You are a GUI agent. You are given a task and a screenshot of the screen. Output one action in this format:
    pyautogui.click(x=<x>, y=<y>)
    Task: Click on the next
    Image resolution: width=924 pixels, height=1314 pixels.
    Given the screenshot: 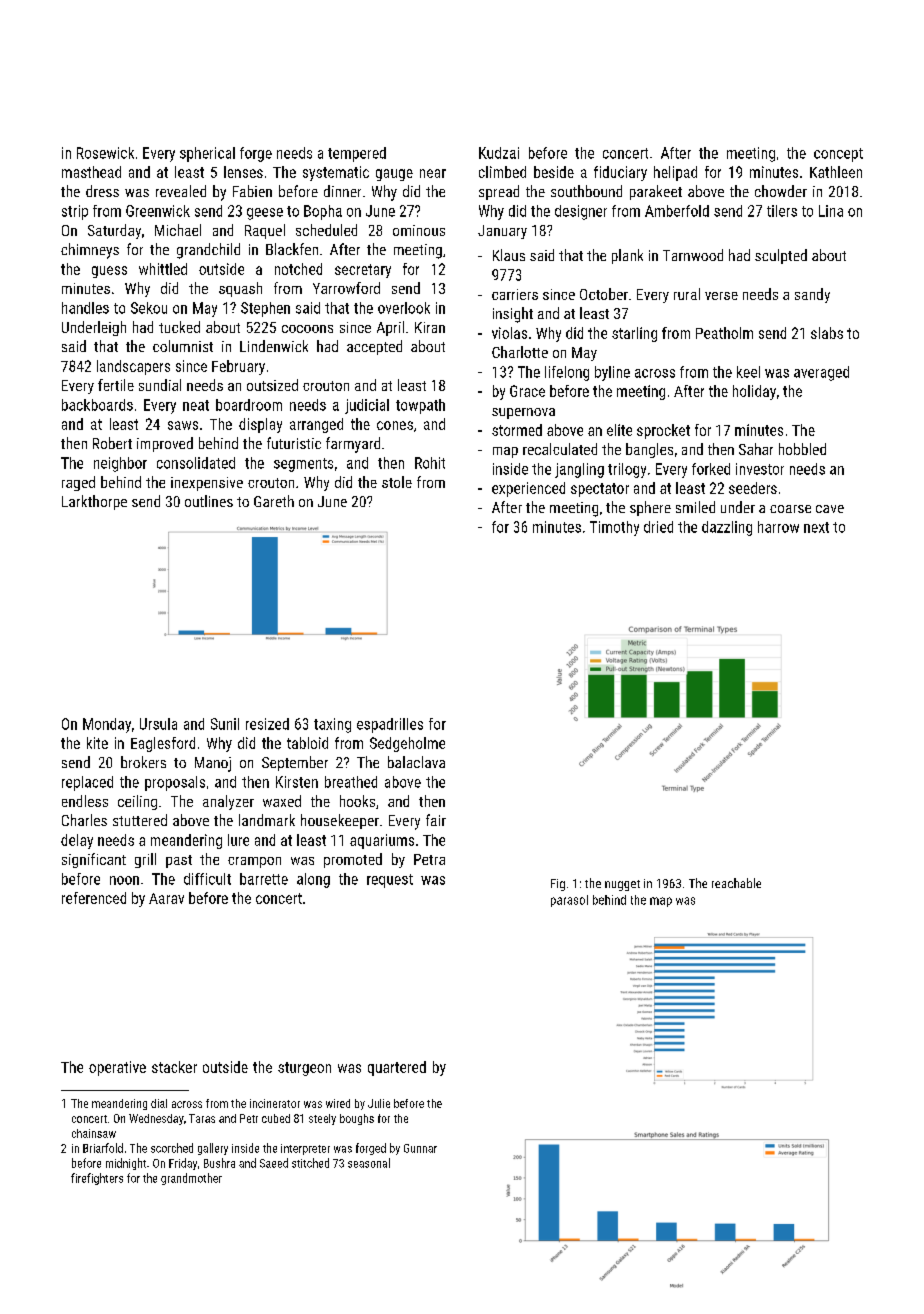 What is the action you would take?
    pyautogui.click(x=816, y=527)
